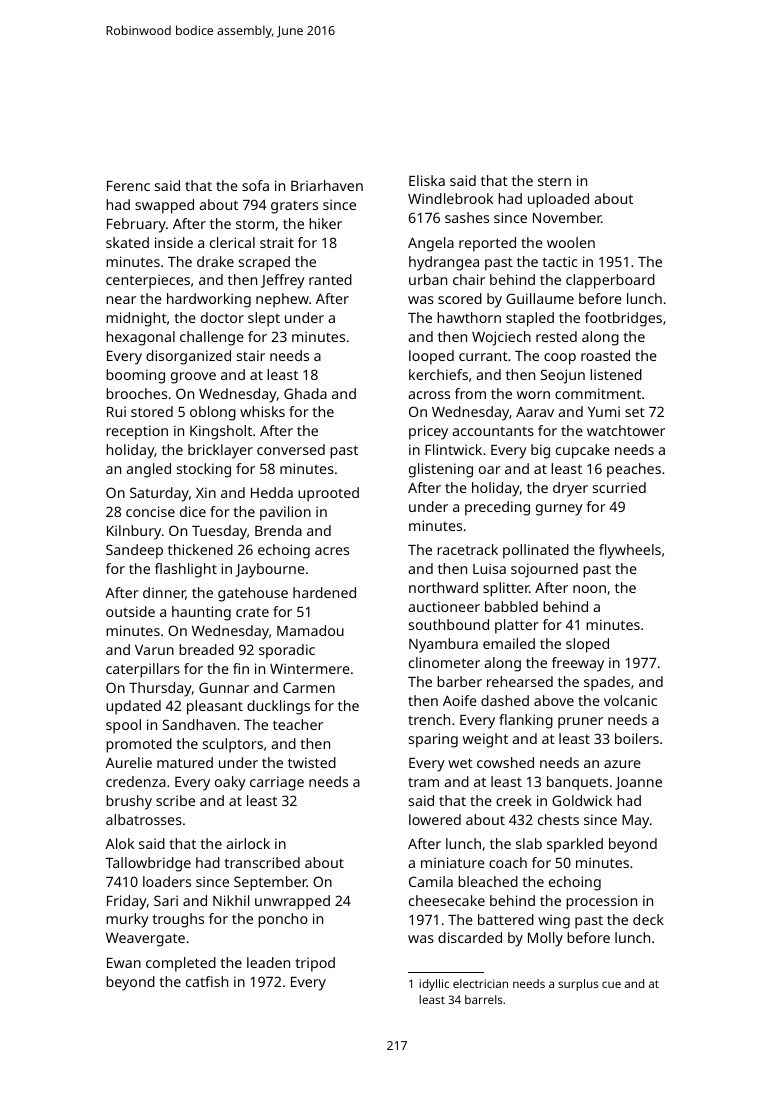  I want to click on from, so click(470, 393).
